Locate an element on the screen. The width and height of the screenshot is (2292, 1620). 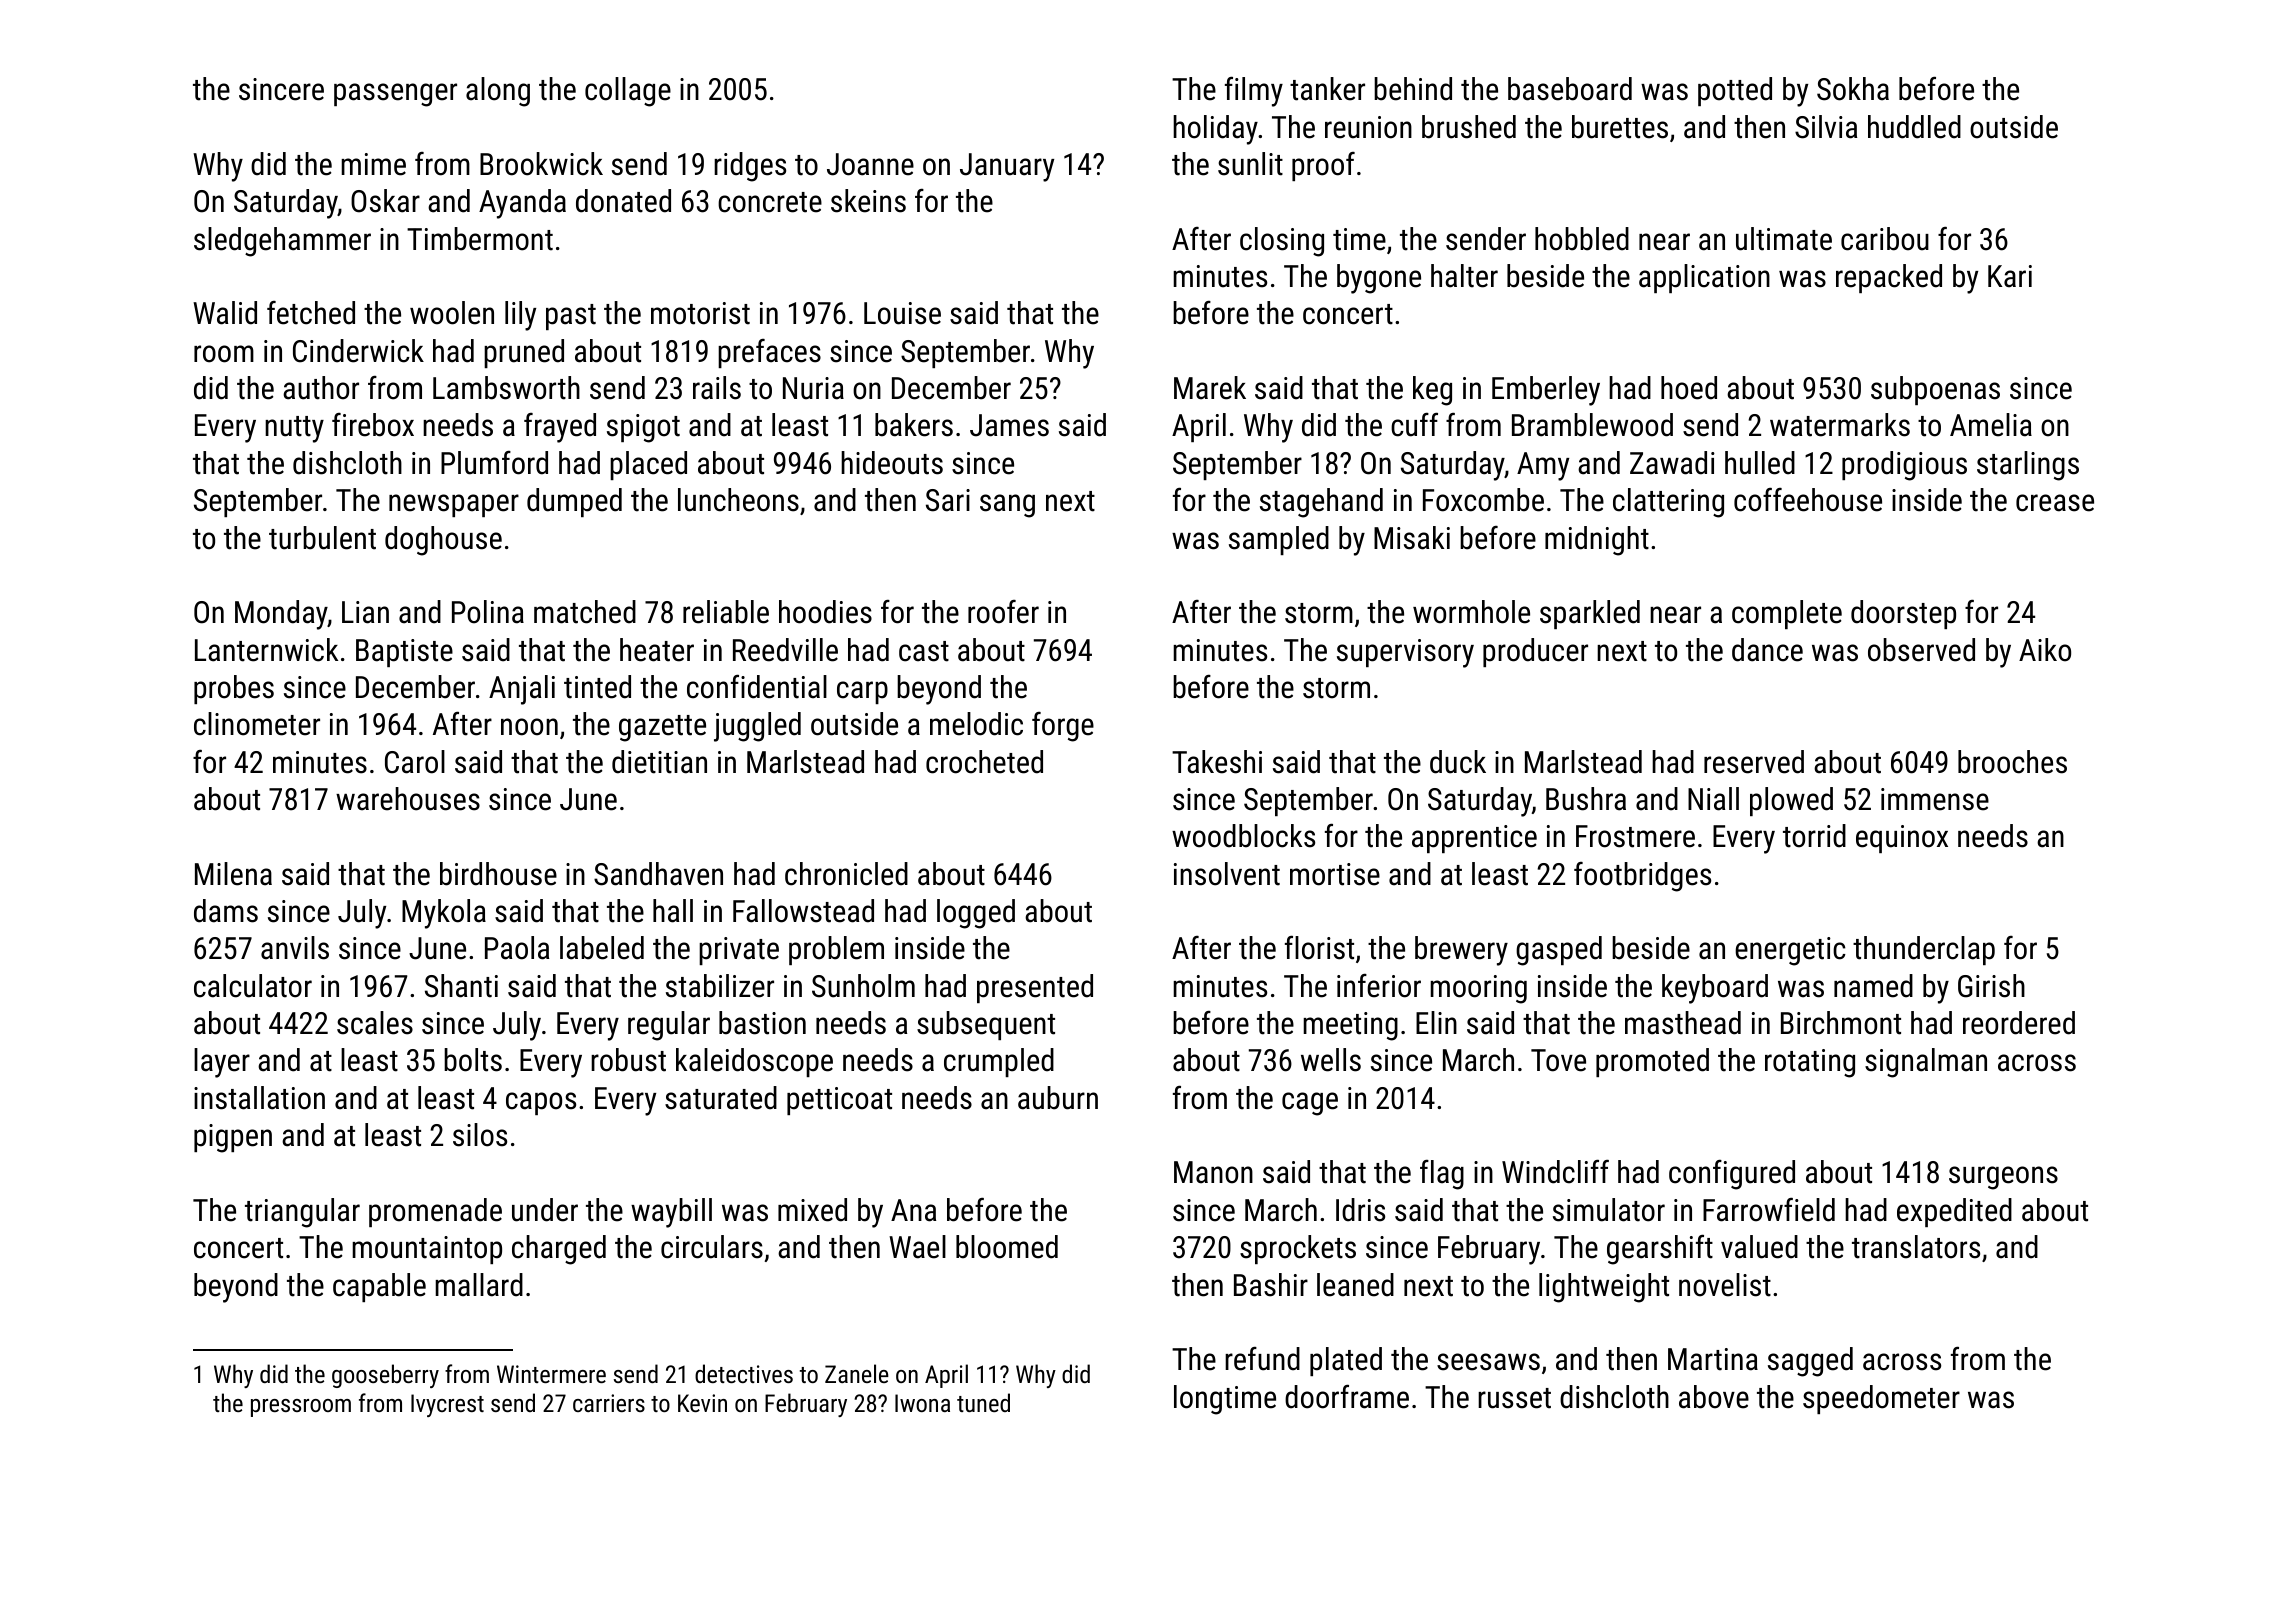
tanker is located at coordinates (1327, 89).
